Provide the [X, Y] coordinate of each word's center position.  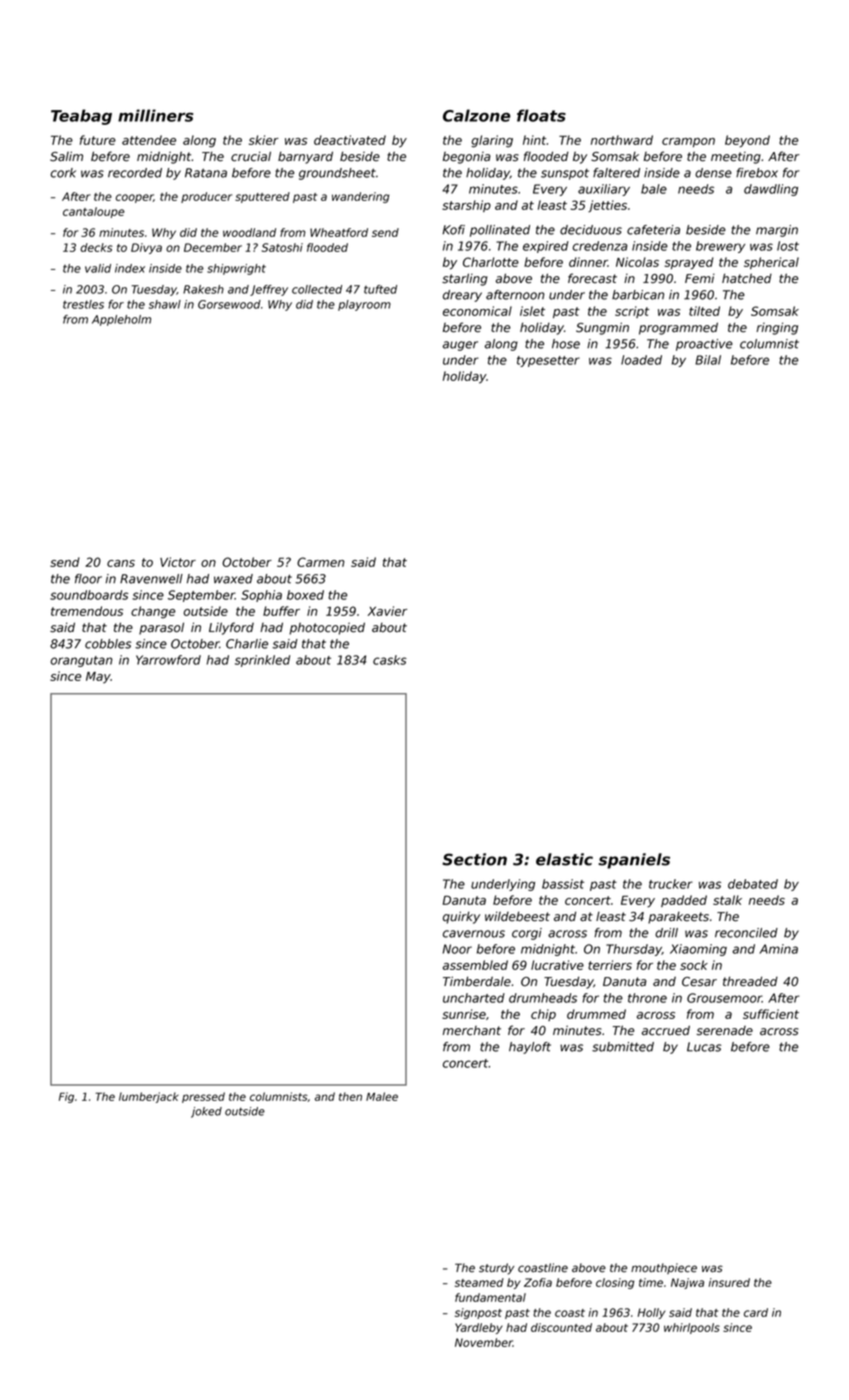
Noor [457, 949]
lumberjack [149, 1097]
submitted [623, 1047]
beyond [747, 141]
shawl [165, 304]
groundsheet [337, 174]
